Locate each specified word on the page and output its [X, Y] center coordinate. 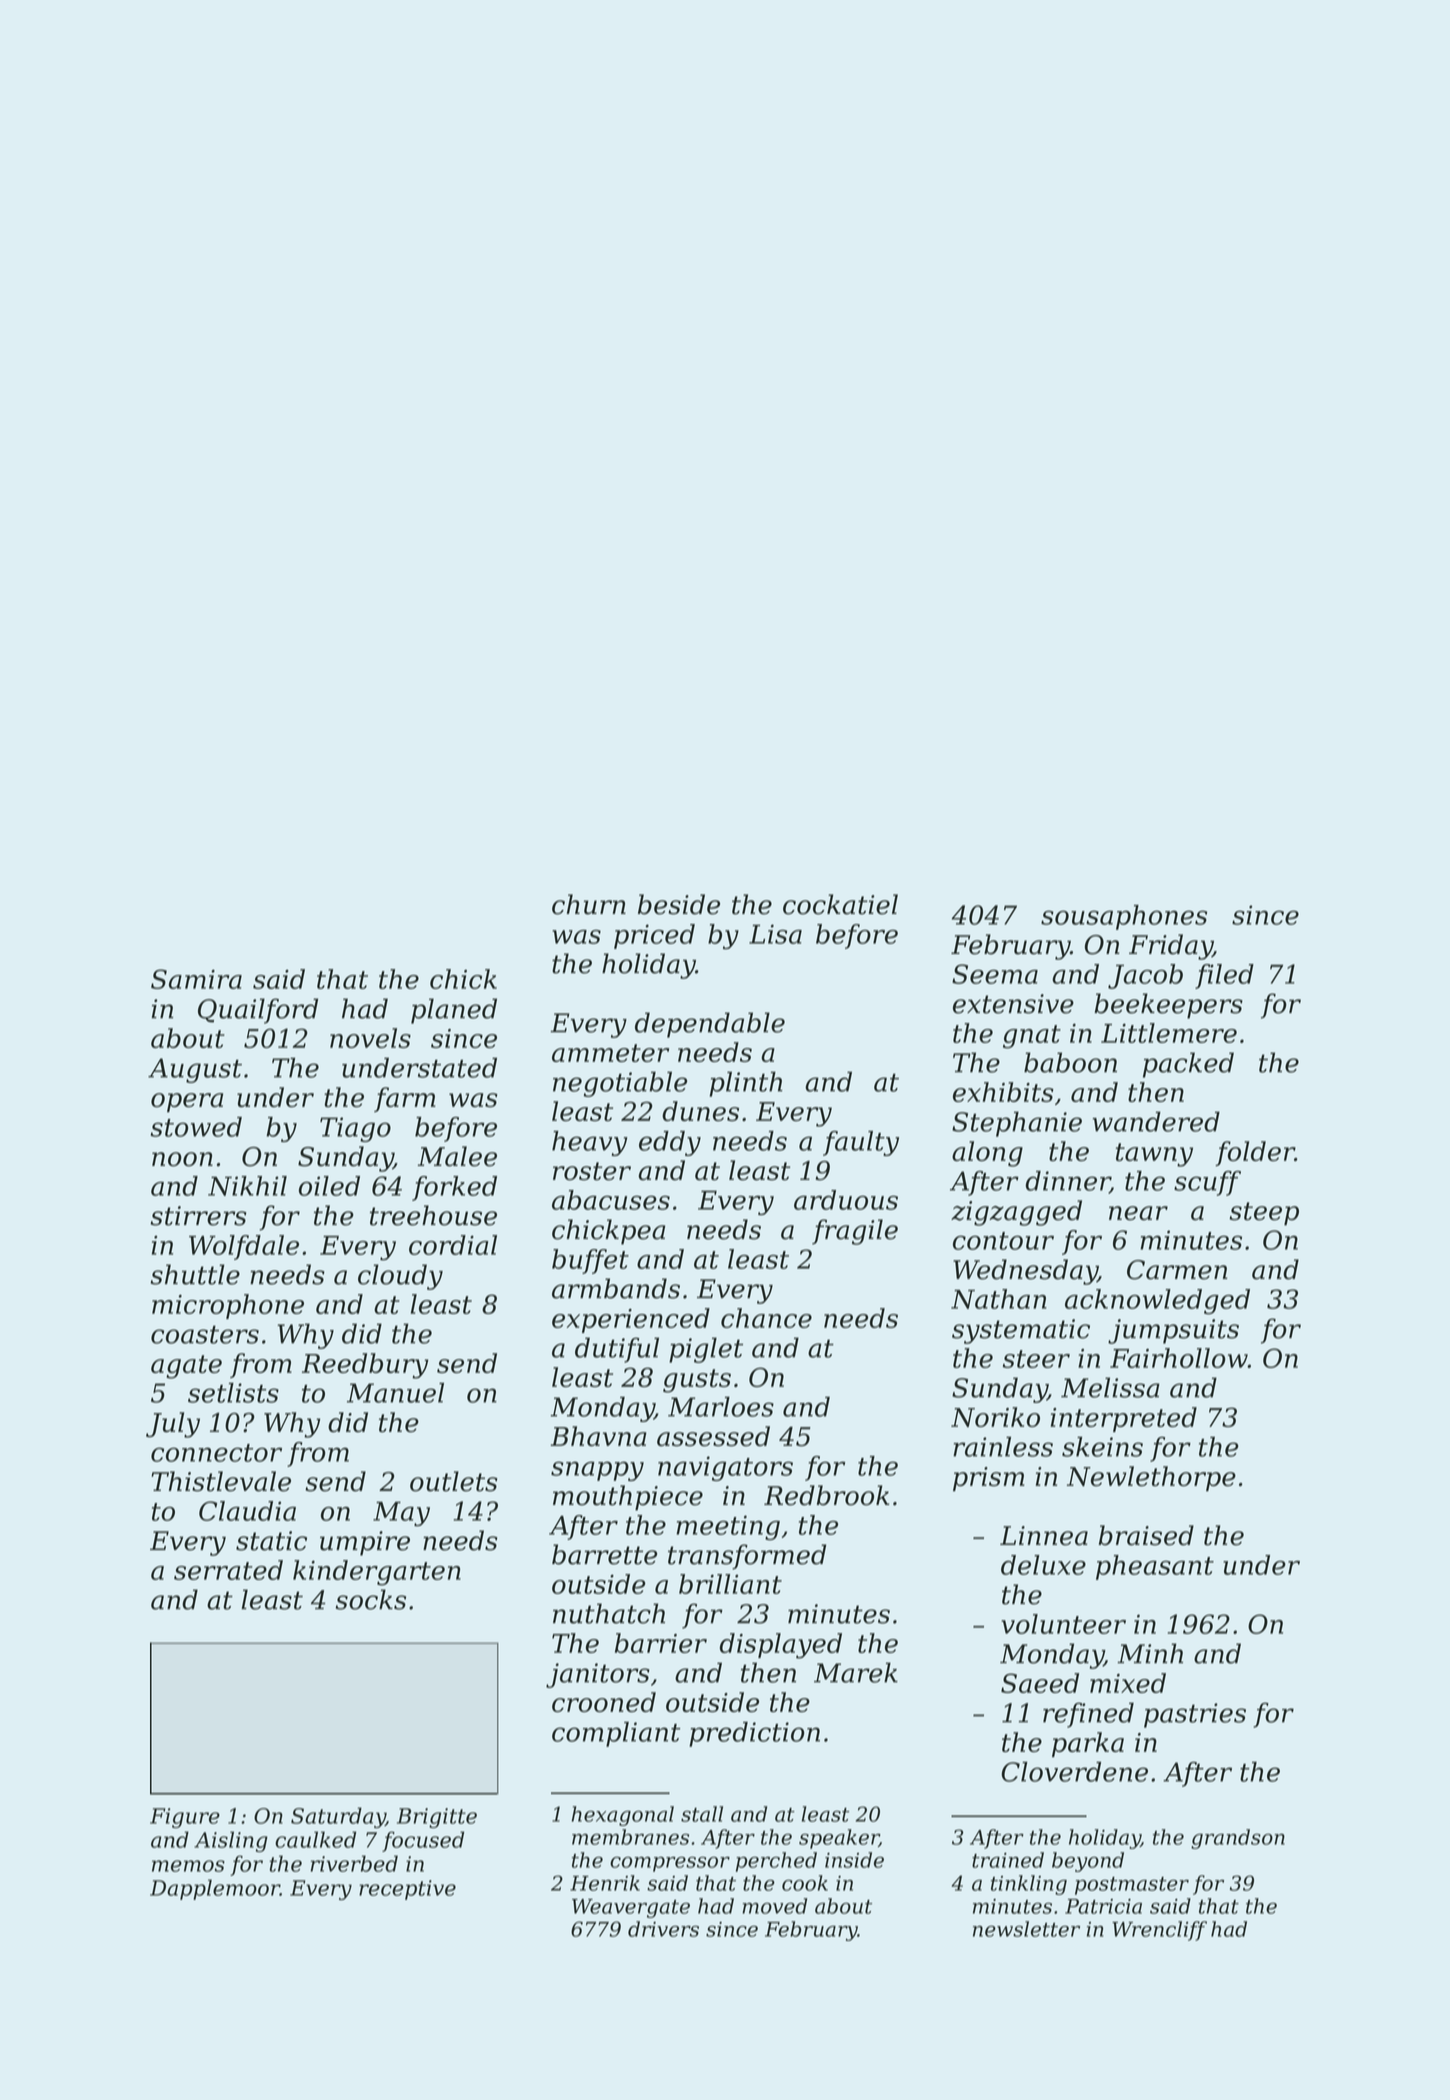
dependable [710, 1025]
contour [1003, 1241]
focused [423, 1841]
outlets [453, 1481]
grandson [1238, 1839]
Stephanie [1017, 1124]
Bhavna [599, 1436]
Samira [196, 979]
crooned [604, 1702]
